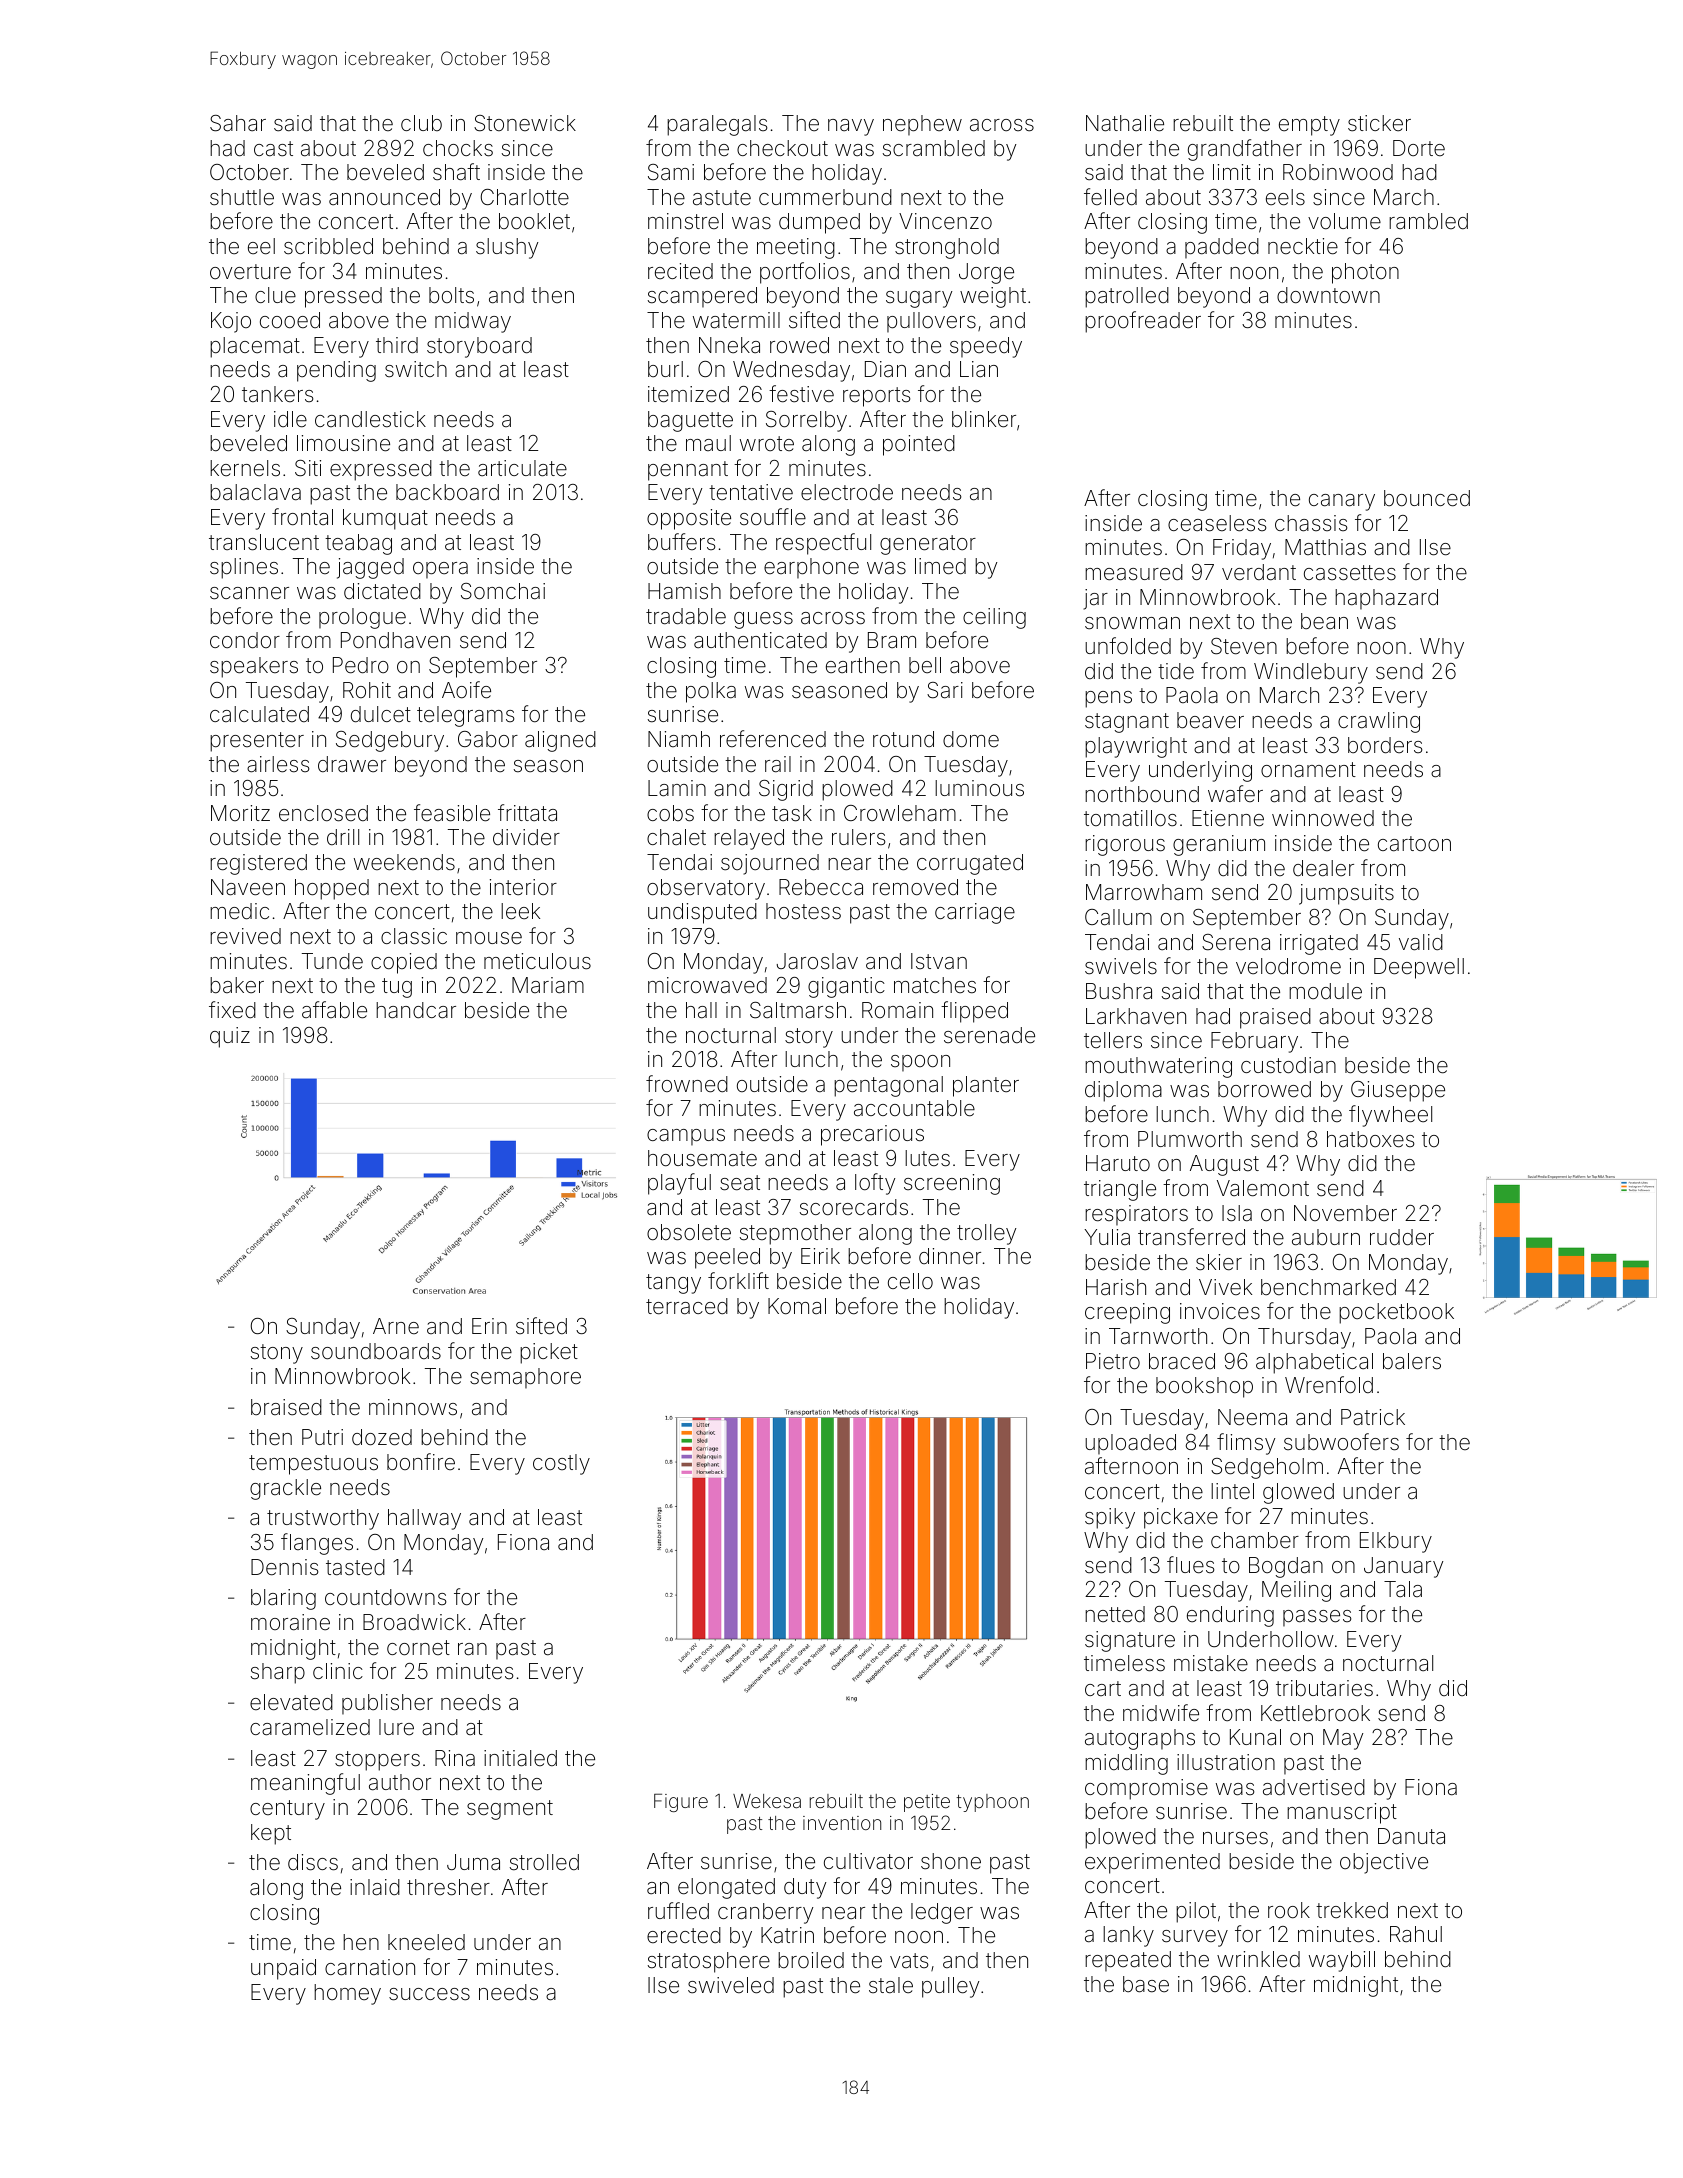 The height and width of the image is (2178, 1683). I want to click on unpaid, so click(283, 1969).
